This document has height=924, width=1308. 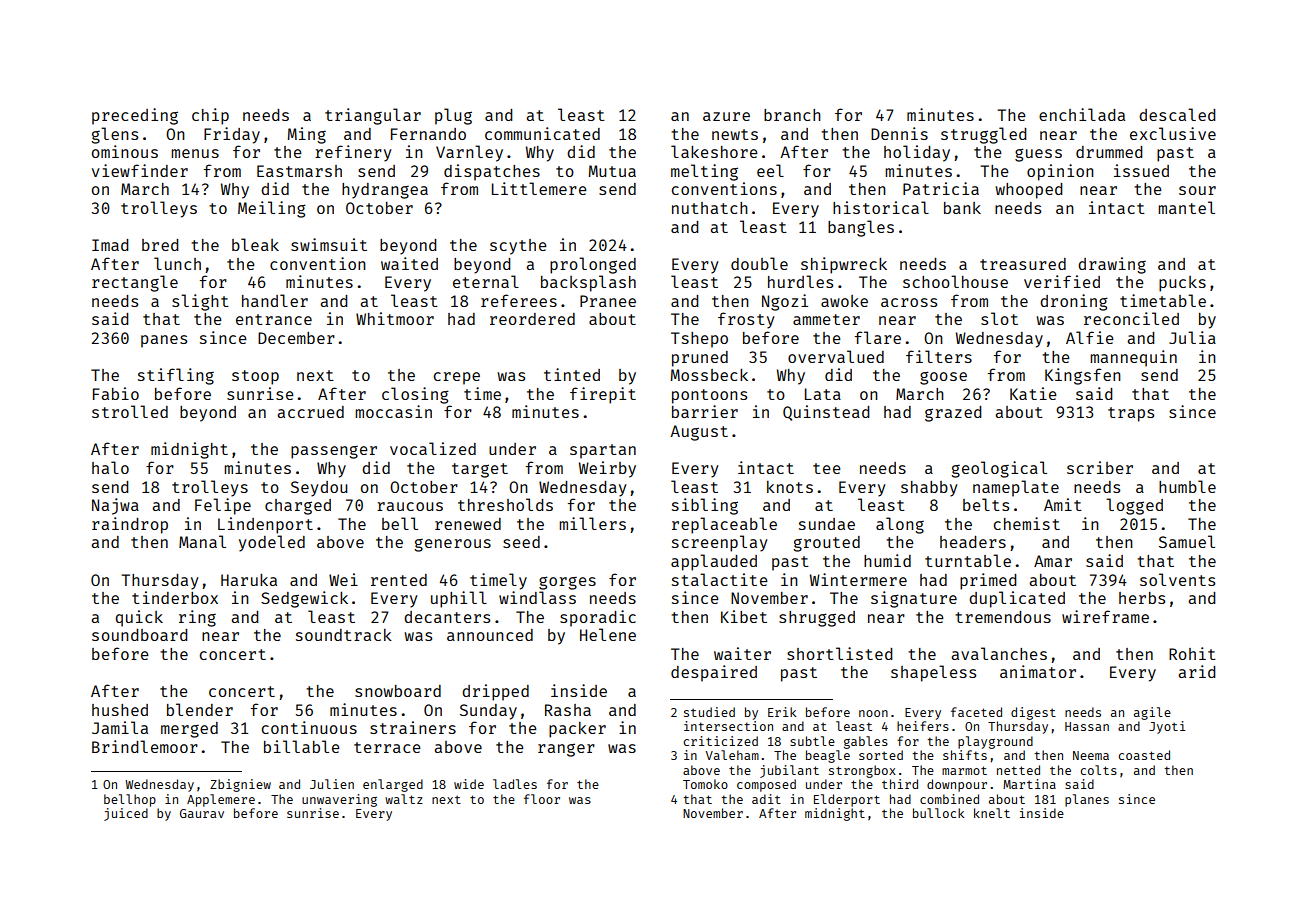 What do you see at coordinates (387, 747) in the document?
I see `terrace` at bounding box center [387, 747].
